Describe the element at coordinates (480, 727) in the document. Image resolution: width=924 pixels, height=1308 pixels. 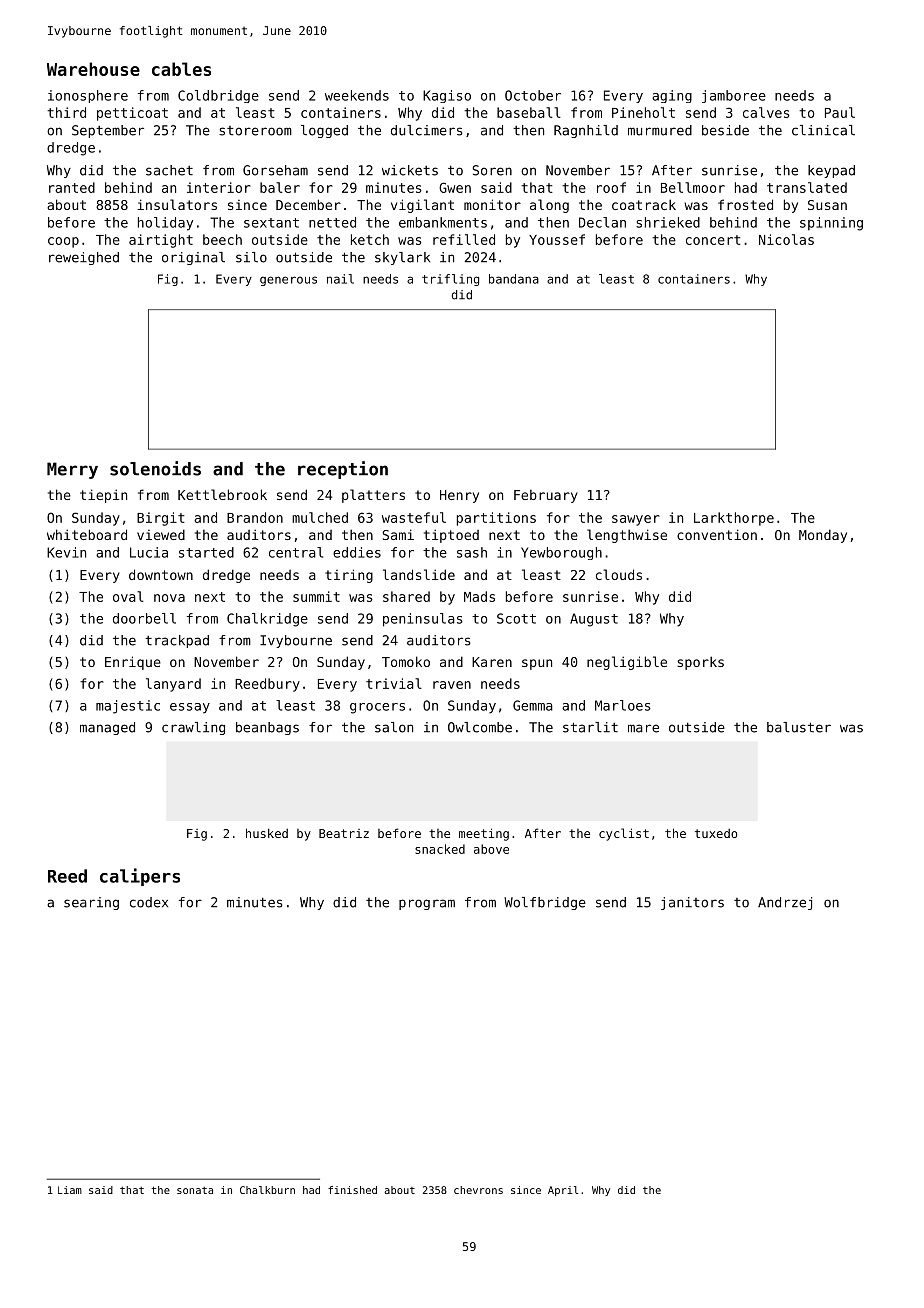
I see `Owlcombe` at that location.
